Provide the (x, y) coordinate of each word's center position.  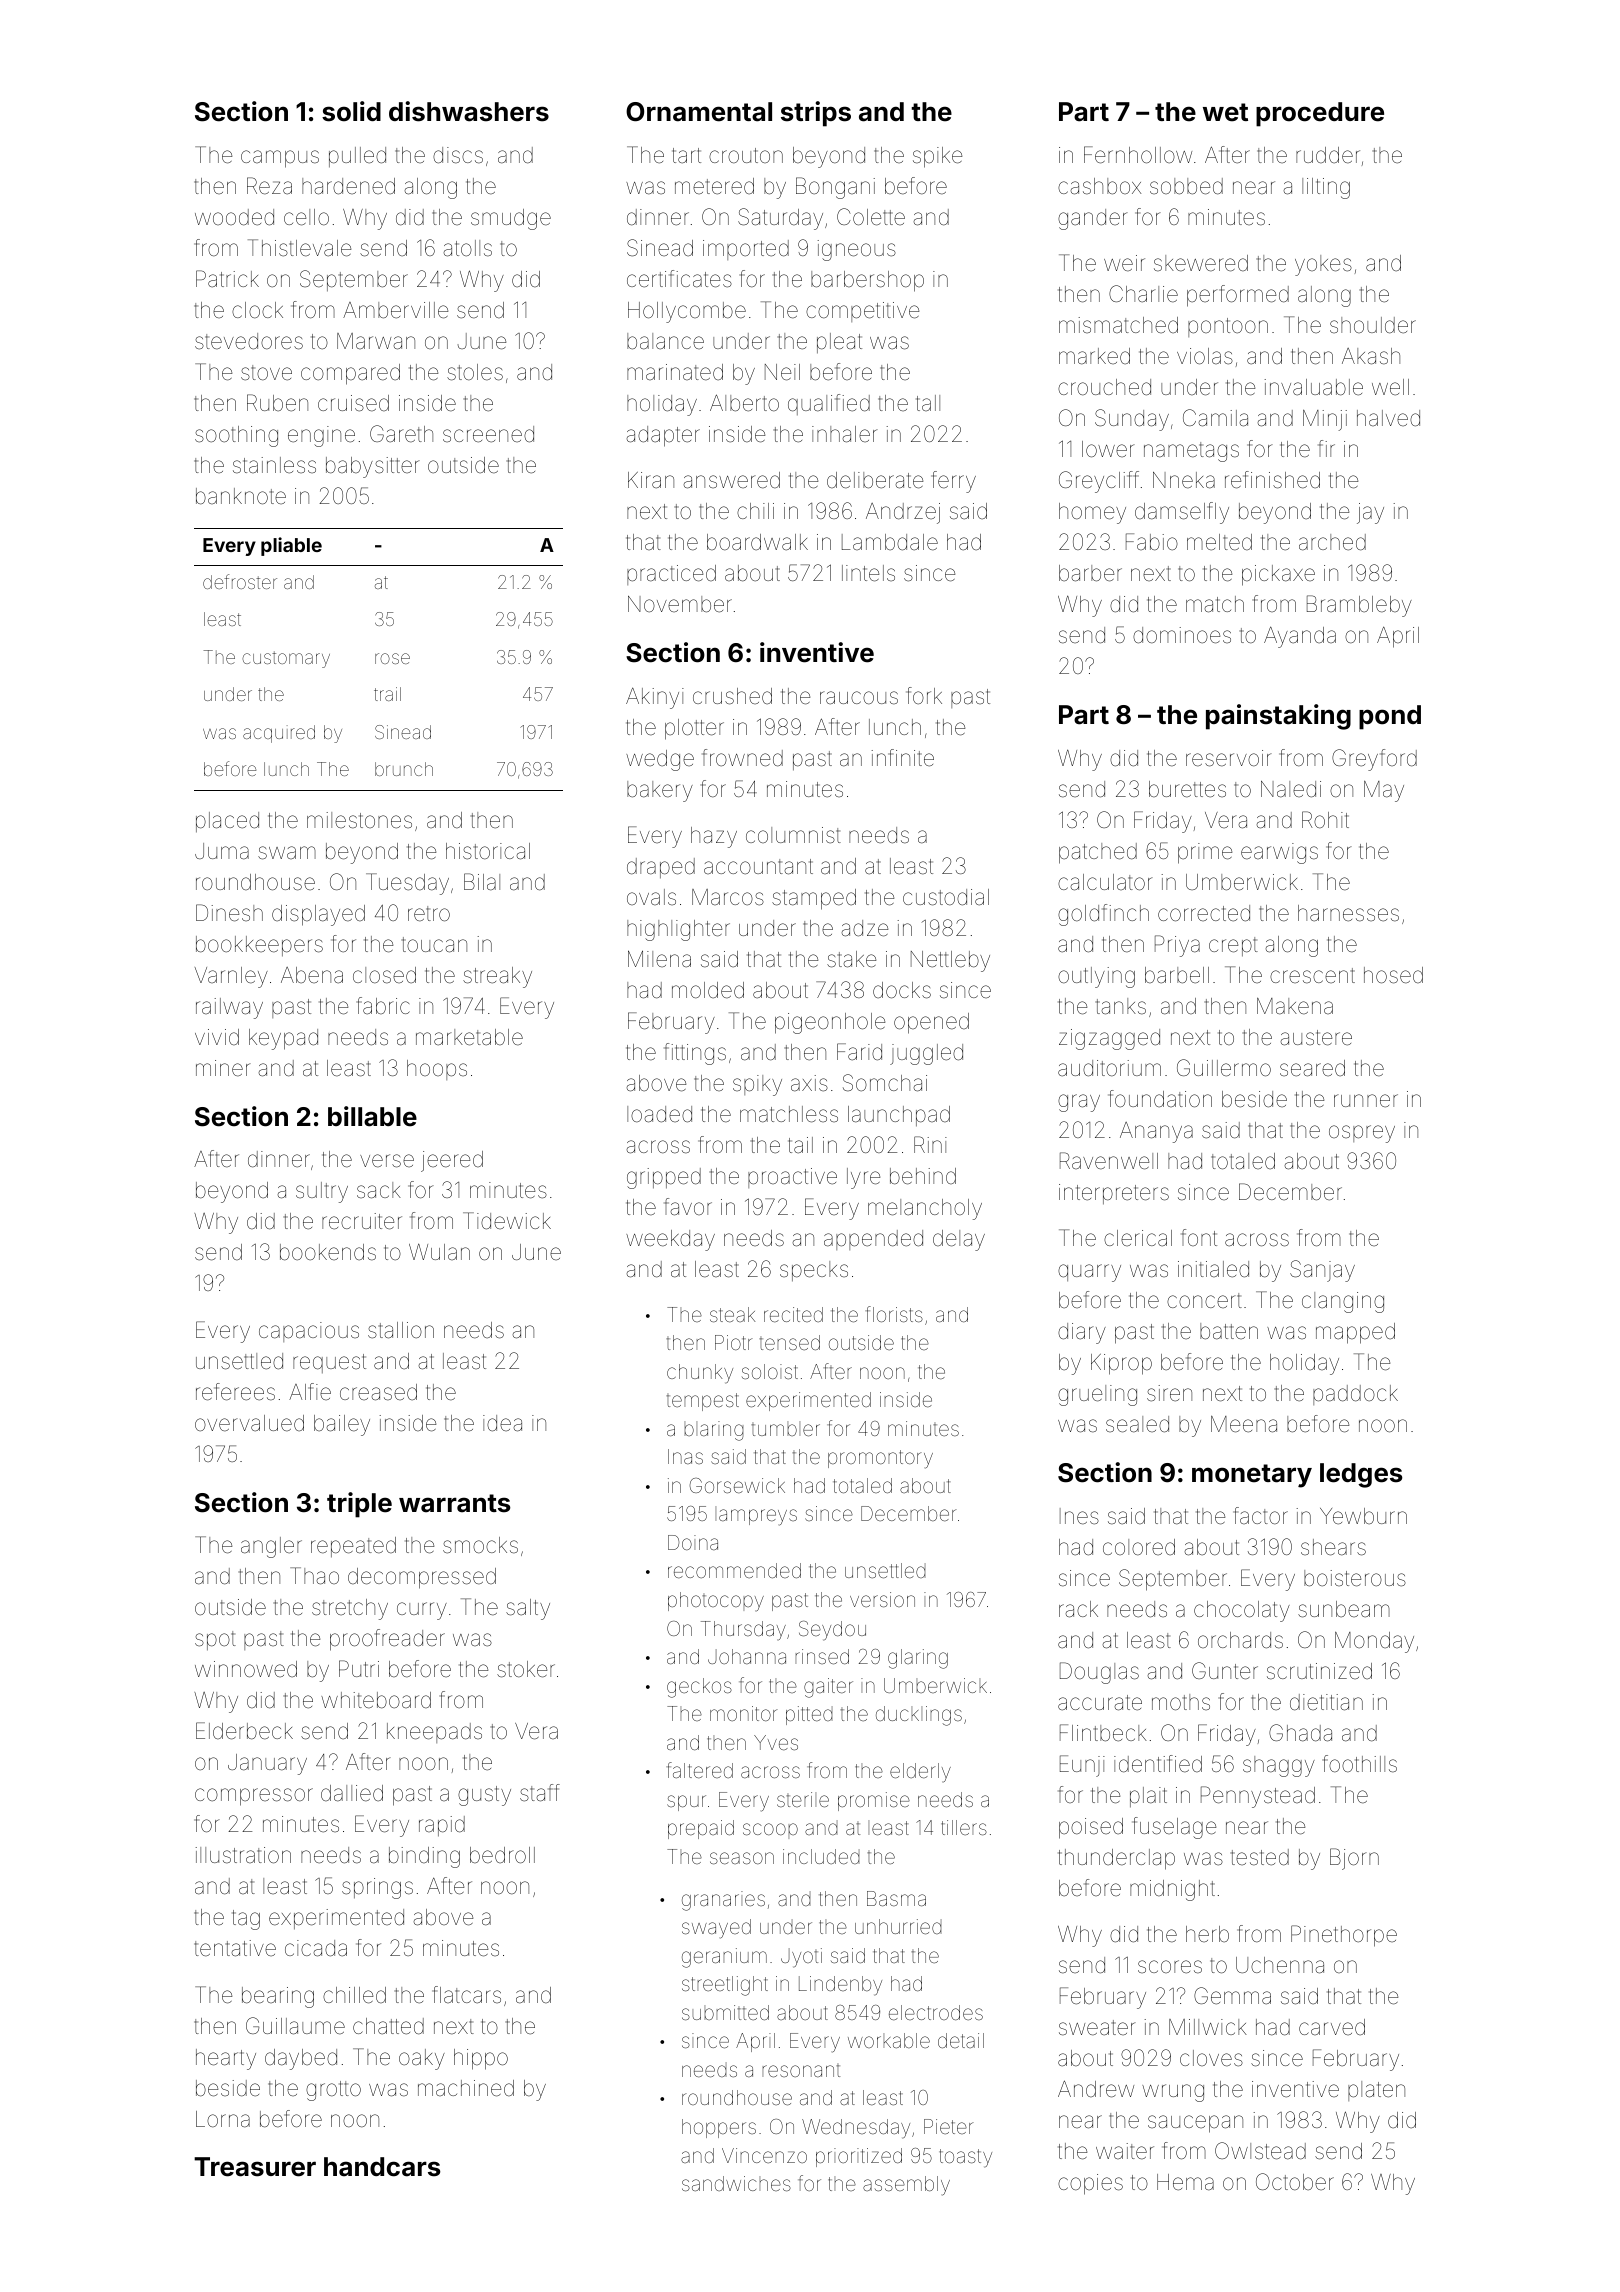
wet (1225, 112)
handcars (382, 2167)
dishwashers (469, 111)
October (1295, 2181)
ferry (953, 482)
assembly (906, 2186)
